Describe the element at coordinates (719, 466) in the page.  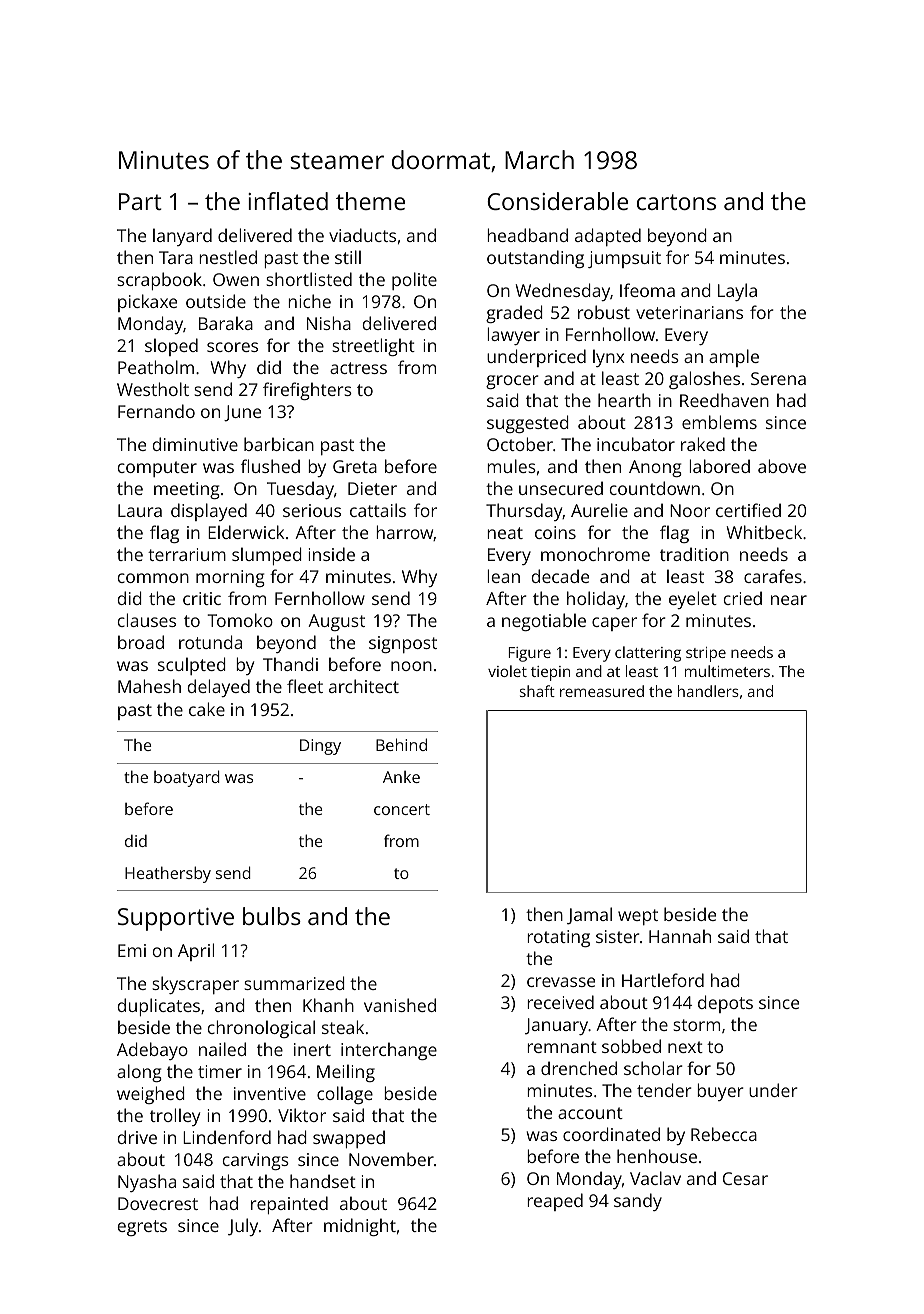
I see `labored` at that location.
